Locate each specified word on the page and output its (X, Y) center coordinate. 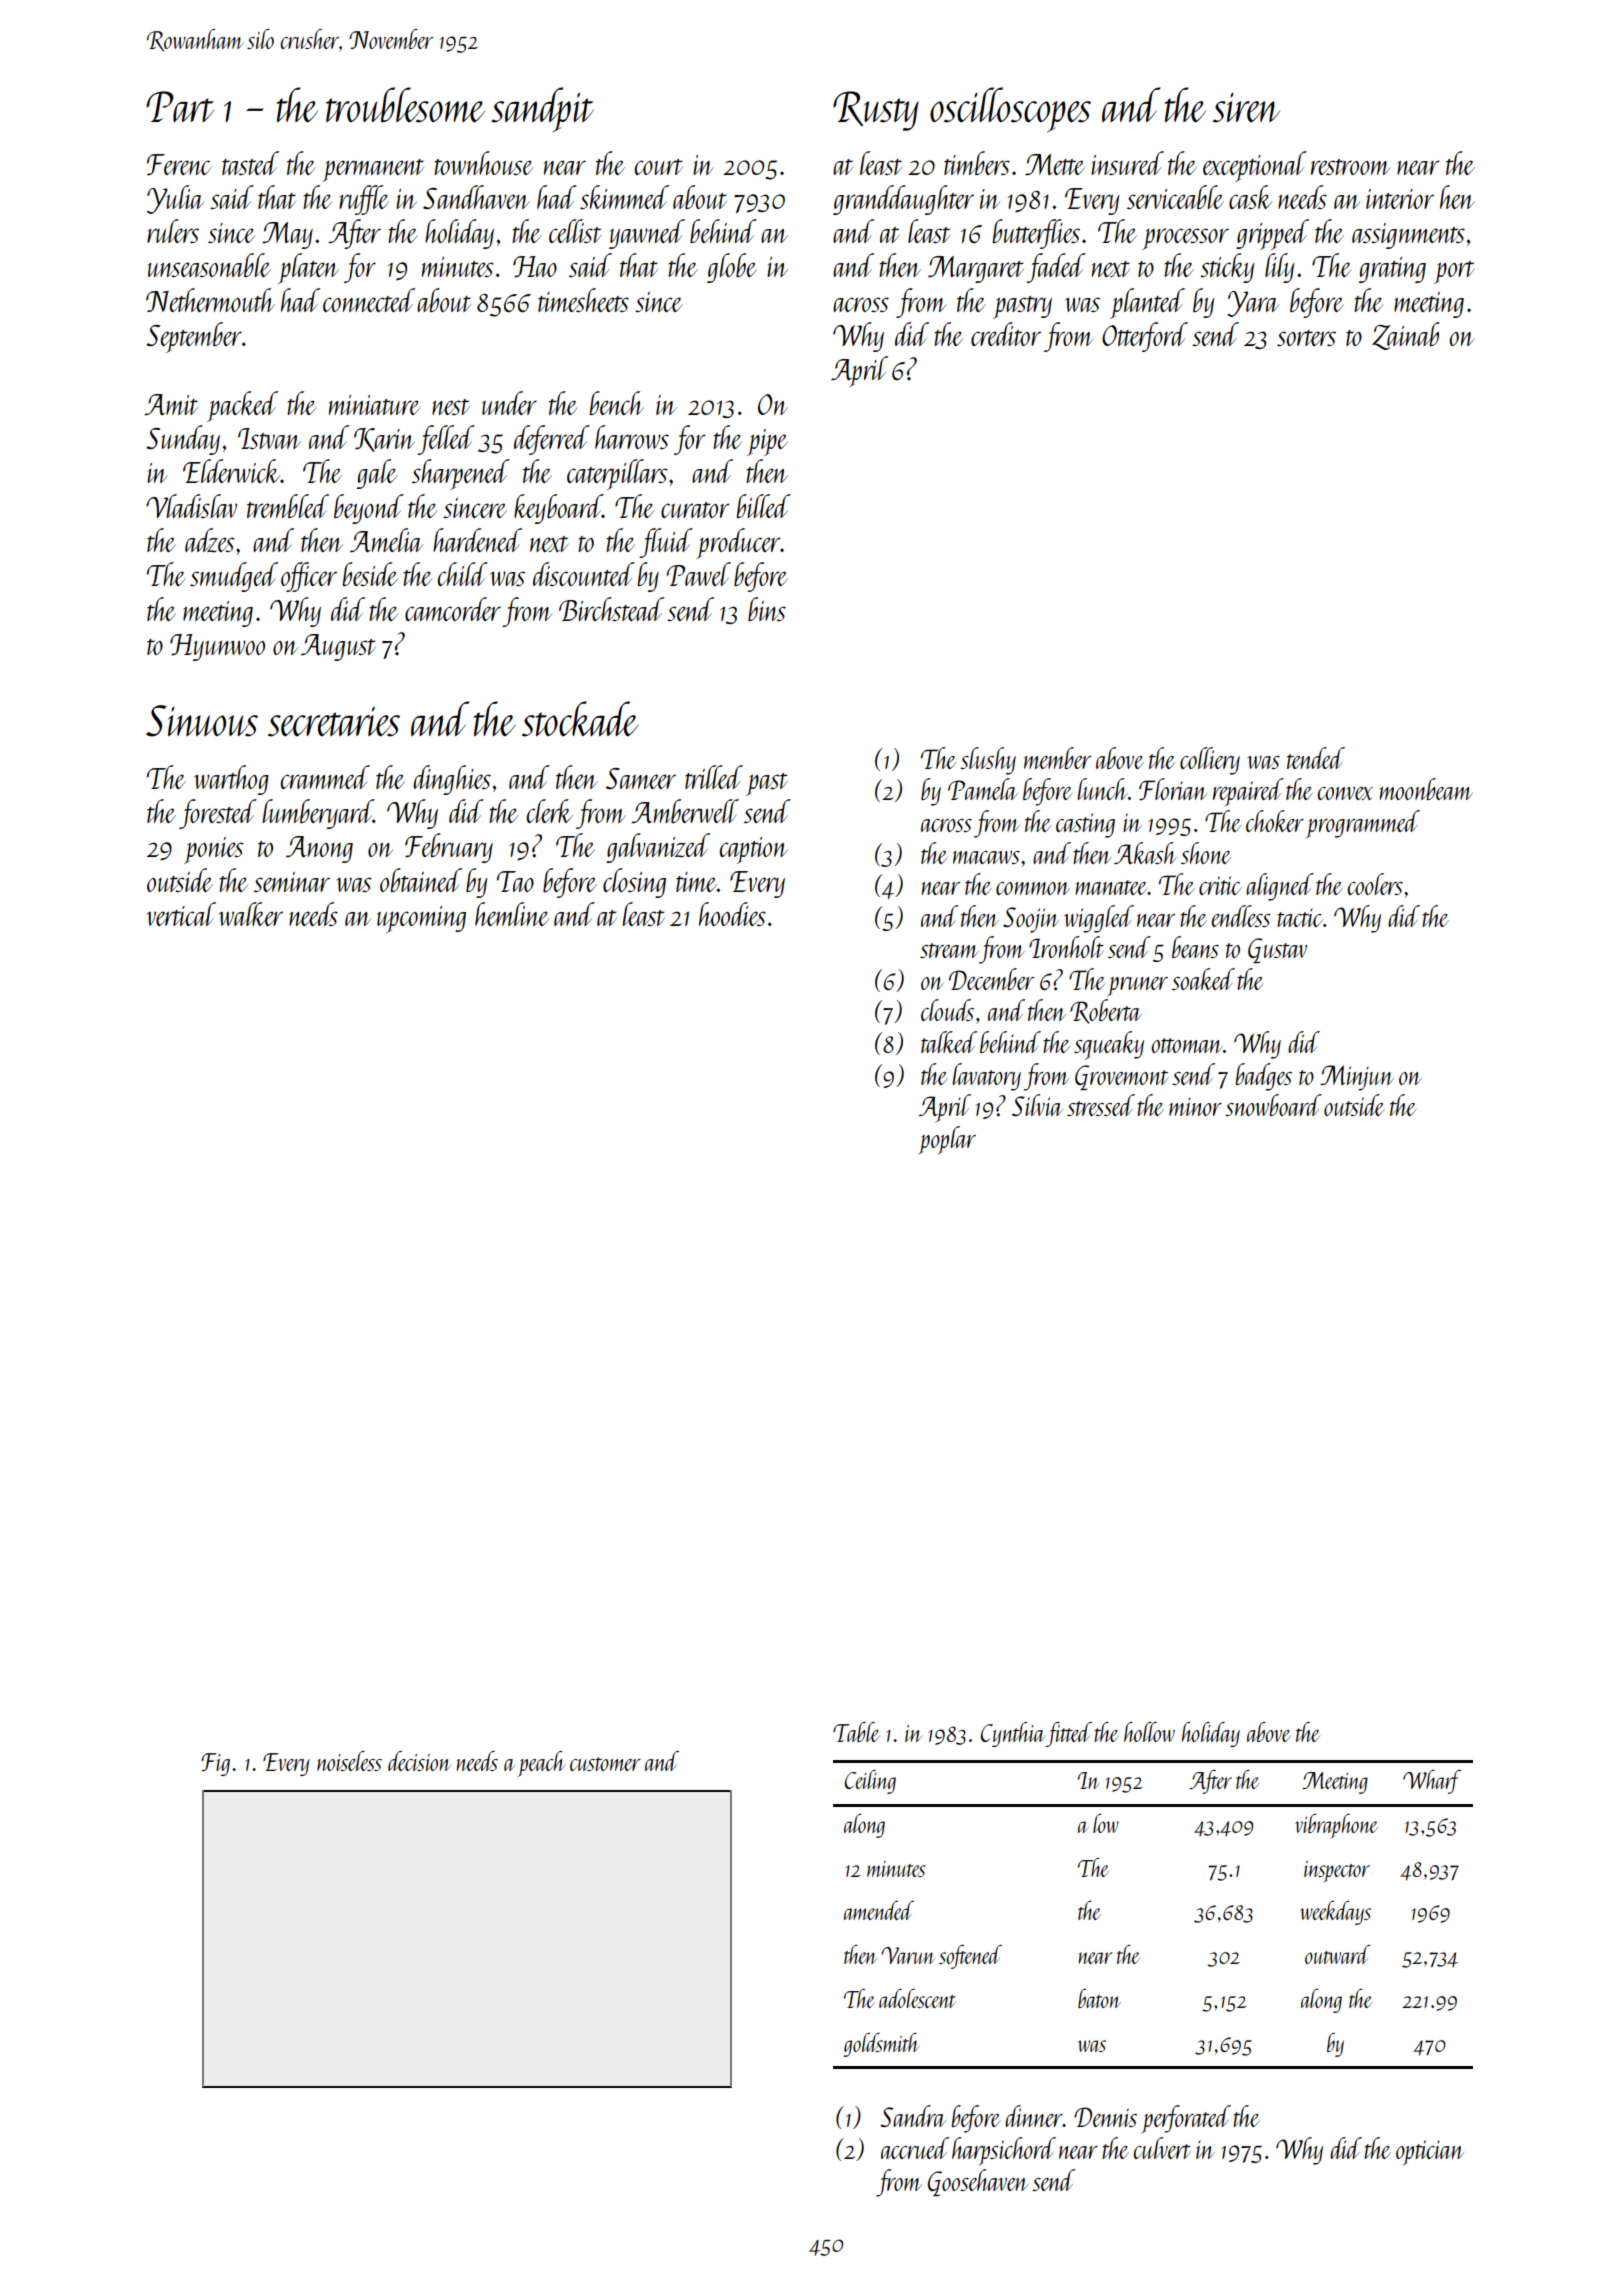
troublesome (405, 105)
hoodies (732, 914)
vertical (181, 914)
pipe (767, 442)
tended (1316, 758)
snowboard (1273, 1105)
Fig (215, 1764)
